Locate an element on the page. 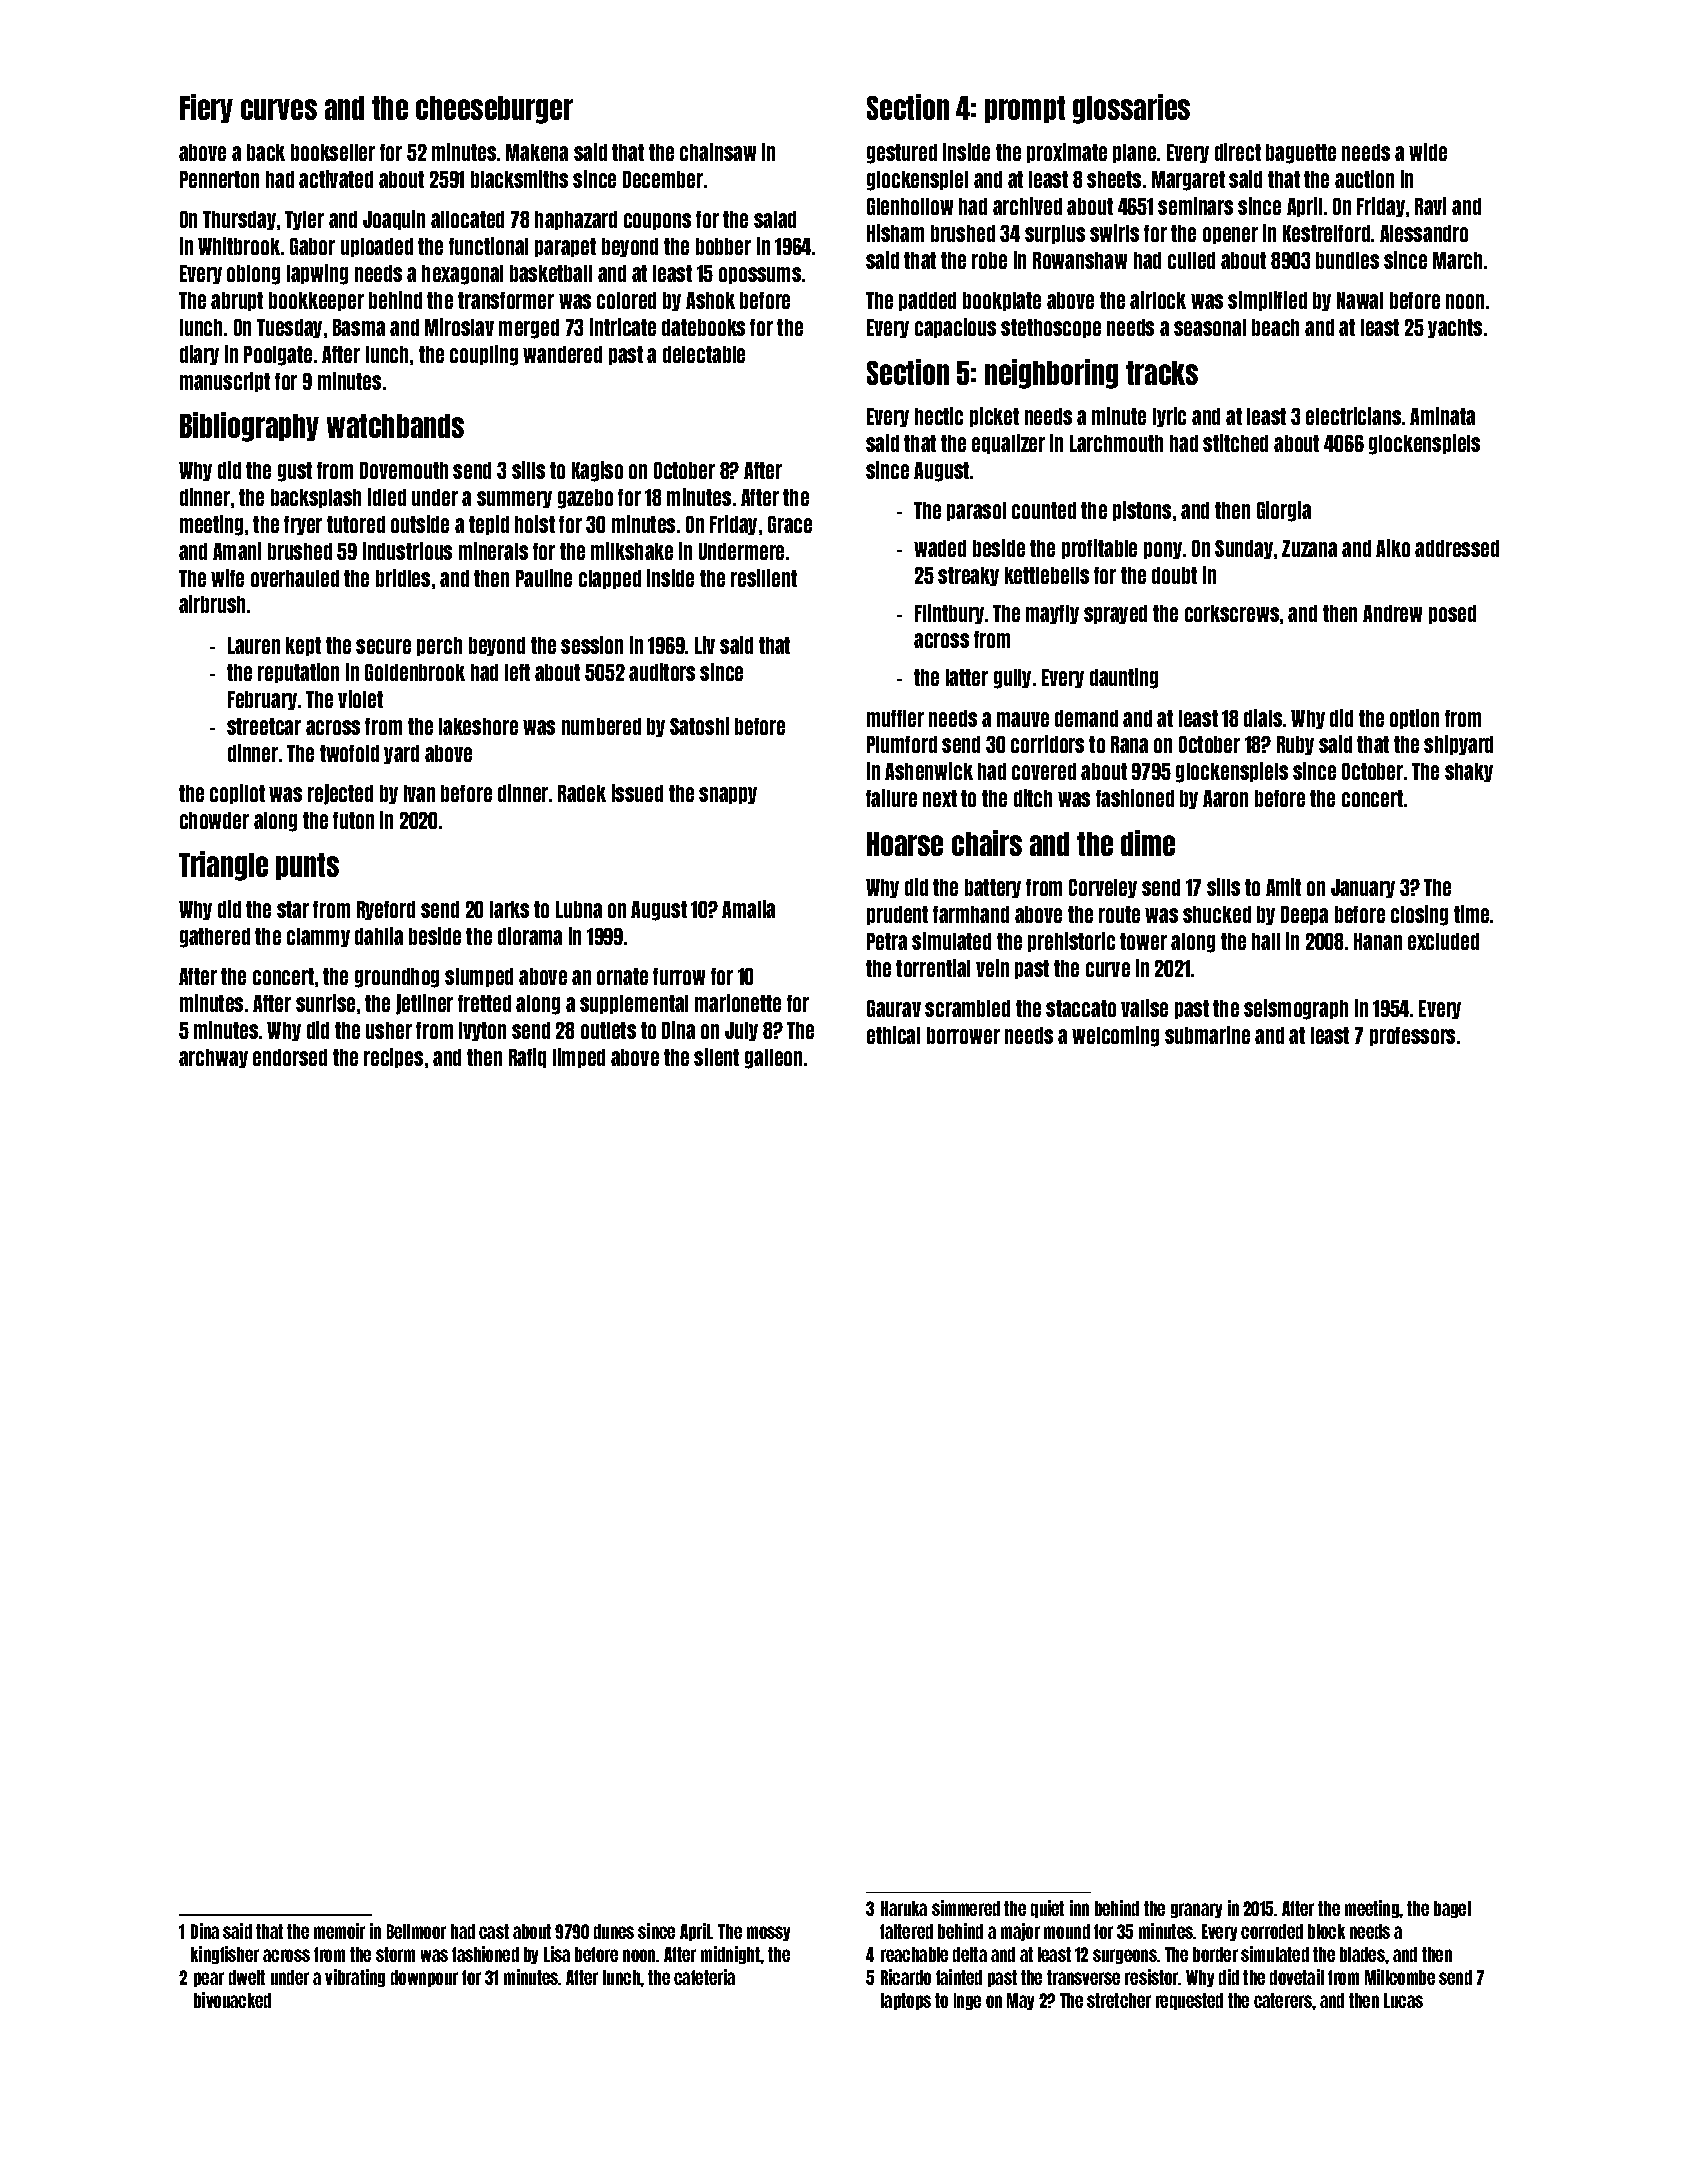  Kagiso is located at coordinates (597, 471).
